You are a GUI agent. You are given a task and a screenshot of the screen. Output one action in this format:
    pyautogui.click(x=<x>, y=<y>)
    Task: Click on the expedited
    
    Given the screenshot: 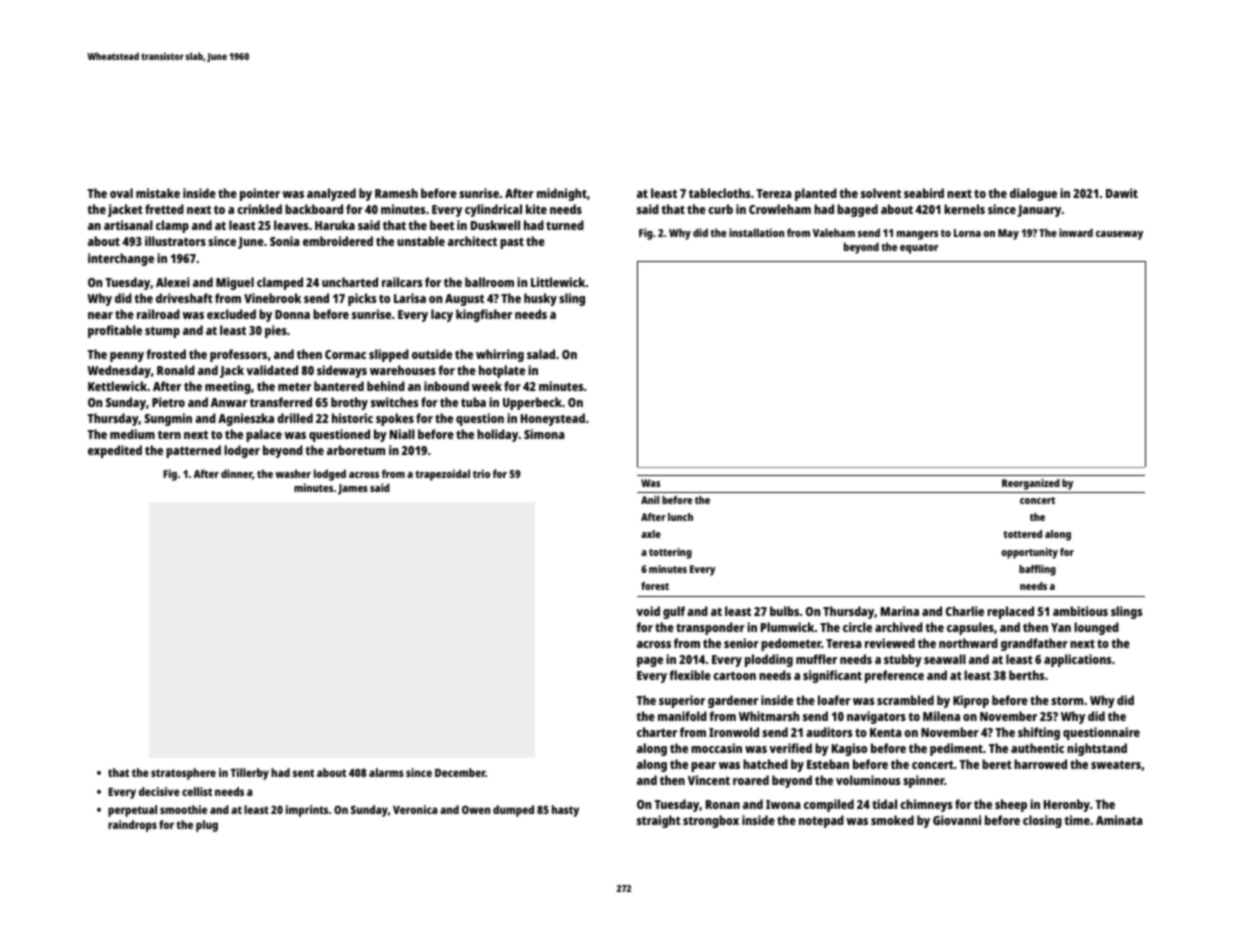 What is the action you would take?
    pyautogui.click(x=115, y=451)
